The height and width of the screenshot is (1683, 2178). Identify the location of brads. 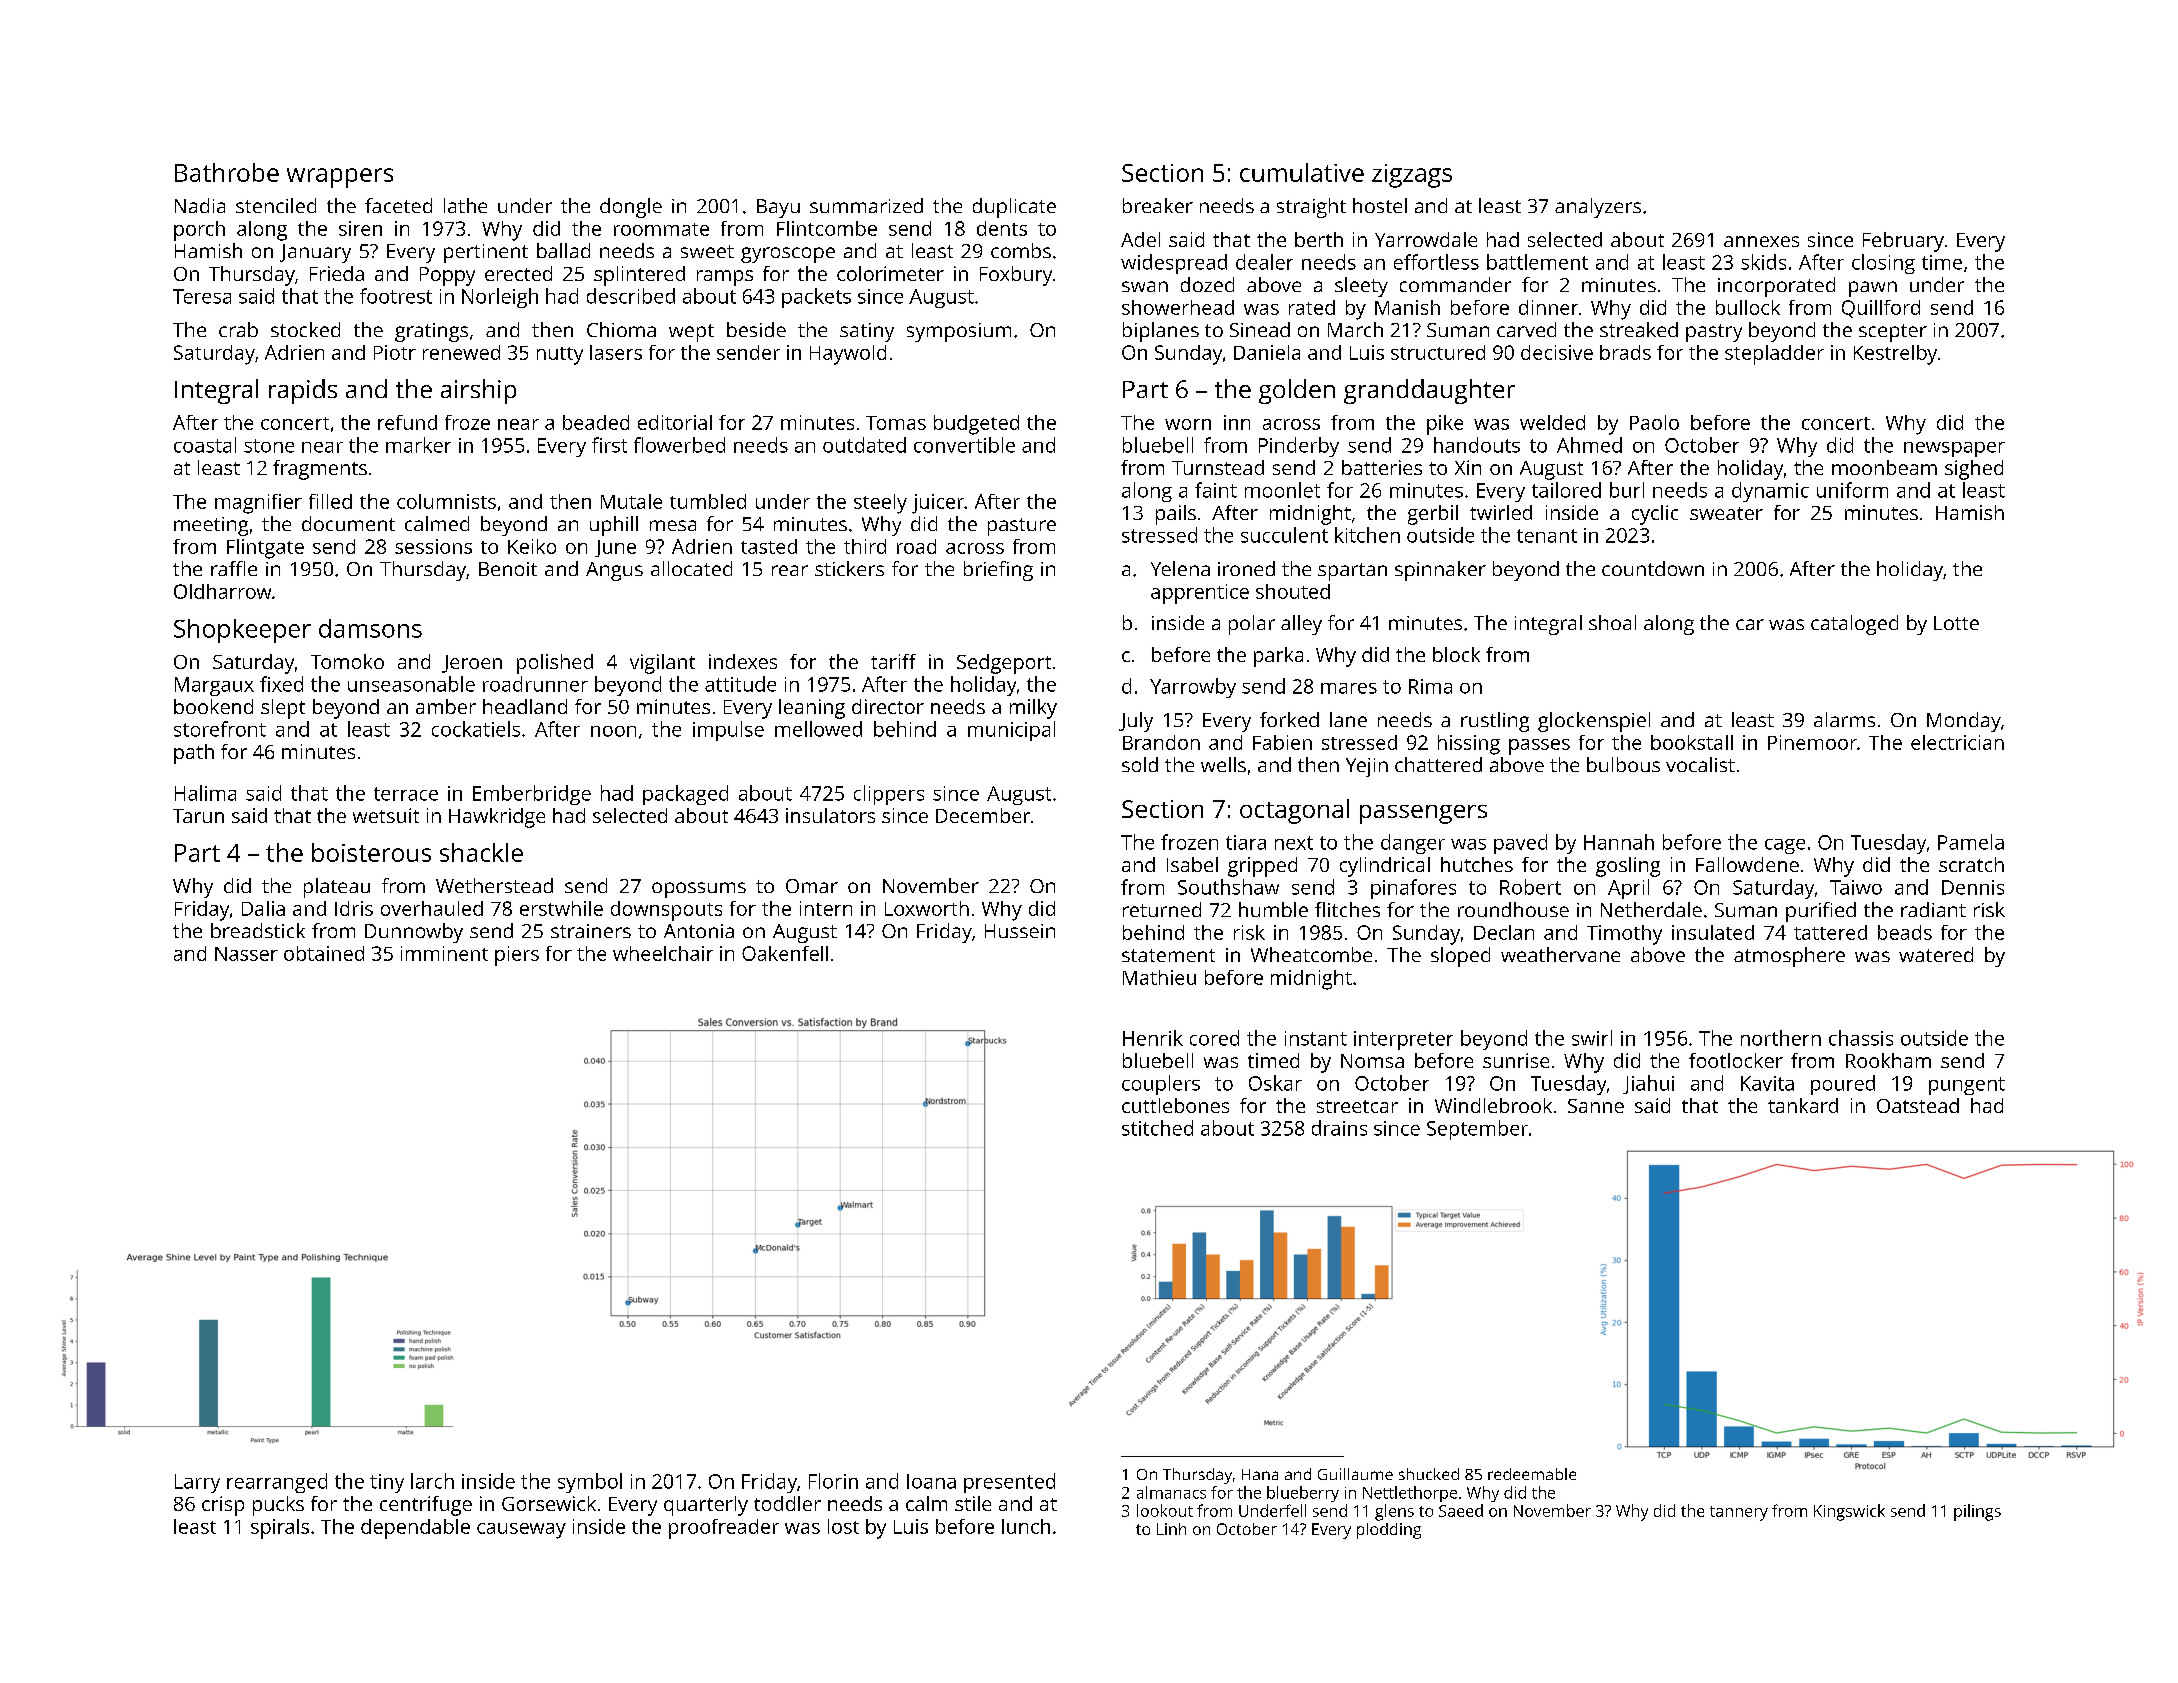
(1625, 352).
